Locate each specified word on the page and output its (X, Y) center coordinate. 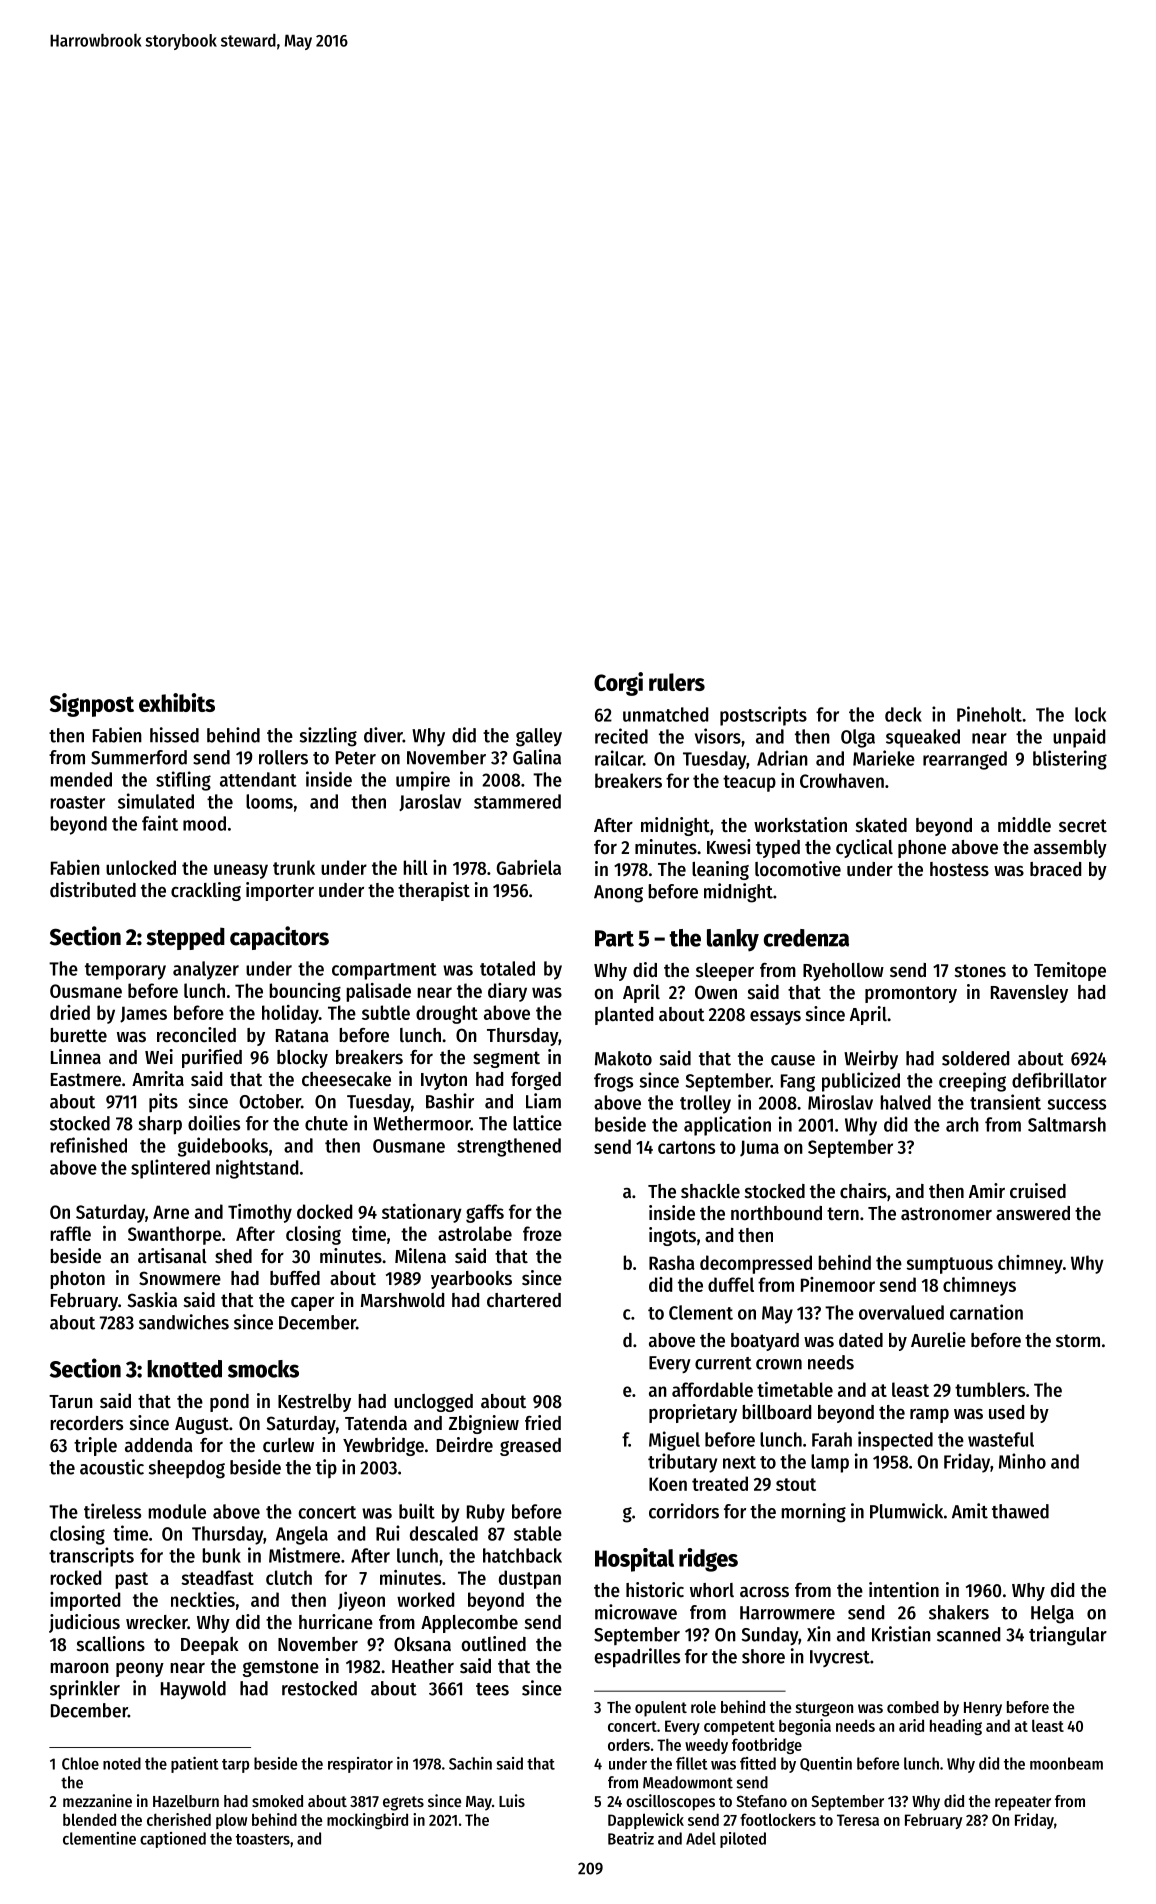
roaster (77, 802)
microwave (636, 1612)
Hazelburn (186, 1801)
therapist (434, 891)
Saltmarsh (1067, 1124)
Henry (983, 1709)
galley (539, 737)
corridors (684, 1511)
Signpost (92, 705)
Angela (302, 1535)
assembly (1070, 849)
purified (212, 1058)
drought (447, 1014)
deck (903, 714)
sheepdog (187, 1469)
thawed (1020, 1511)
